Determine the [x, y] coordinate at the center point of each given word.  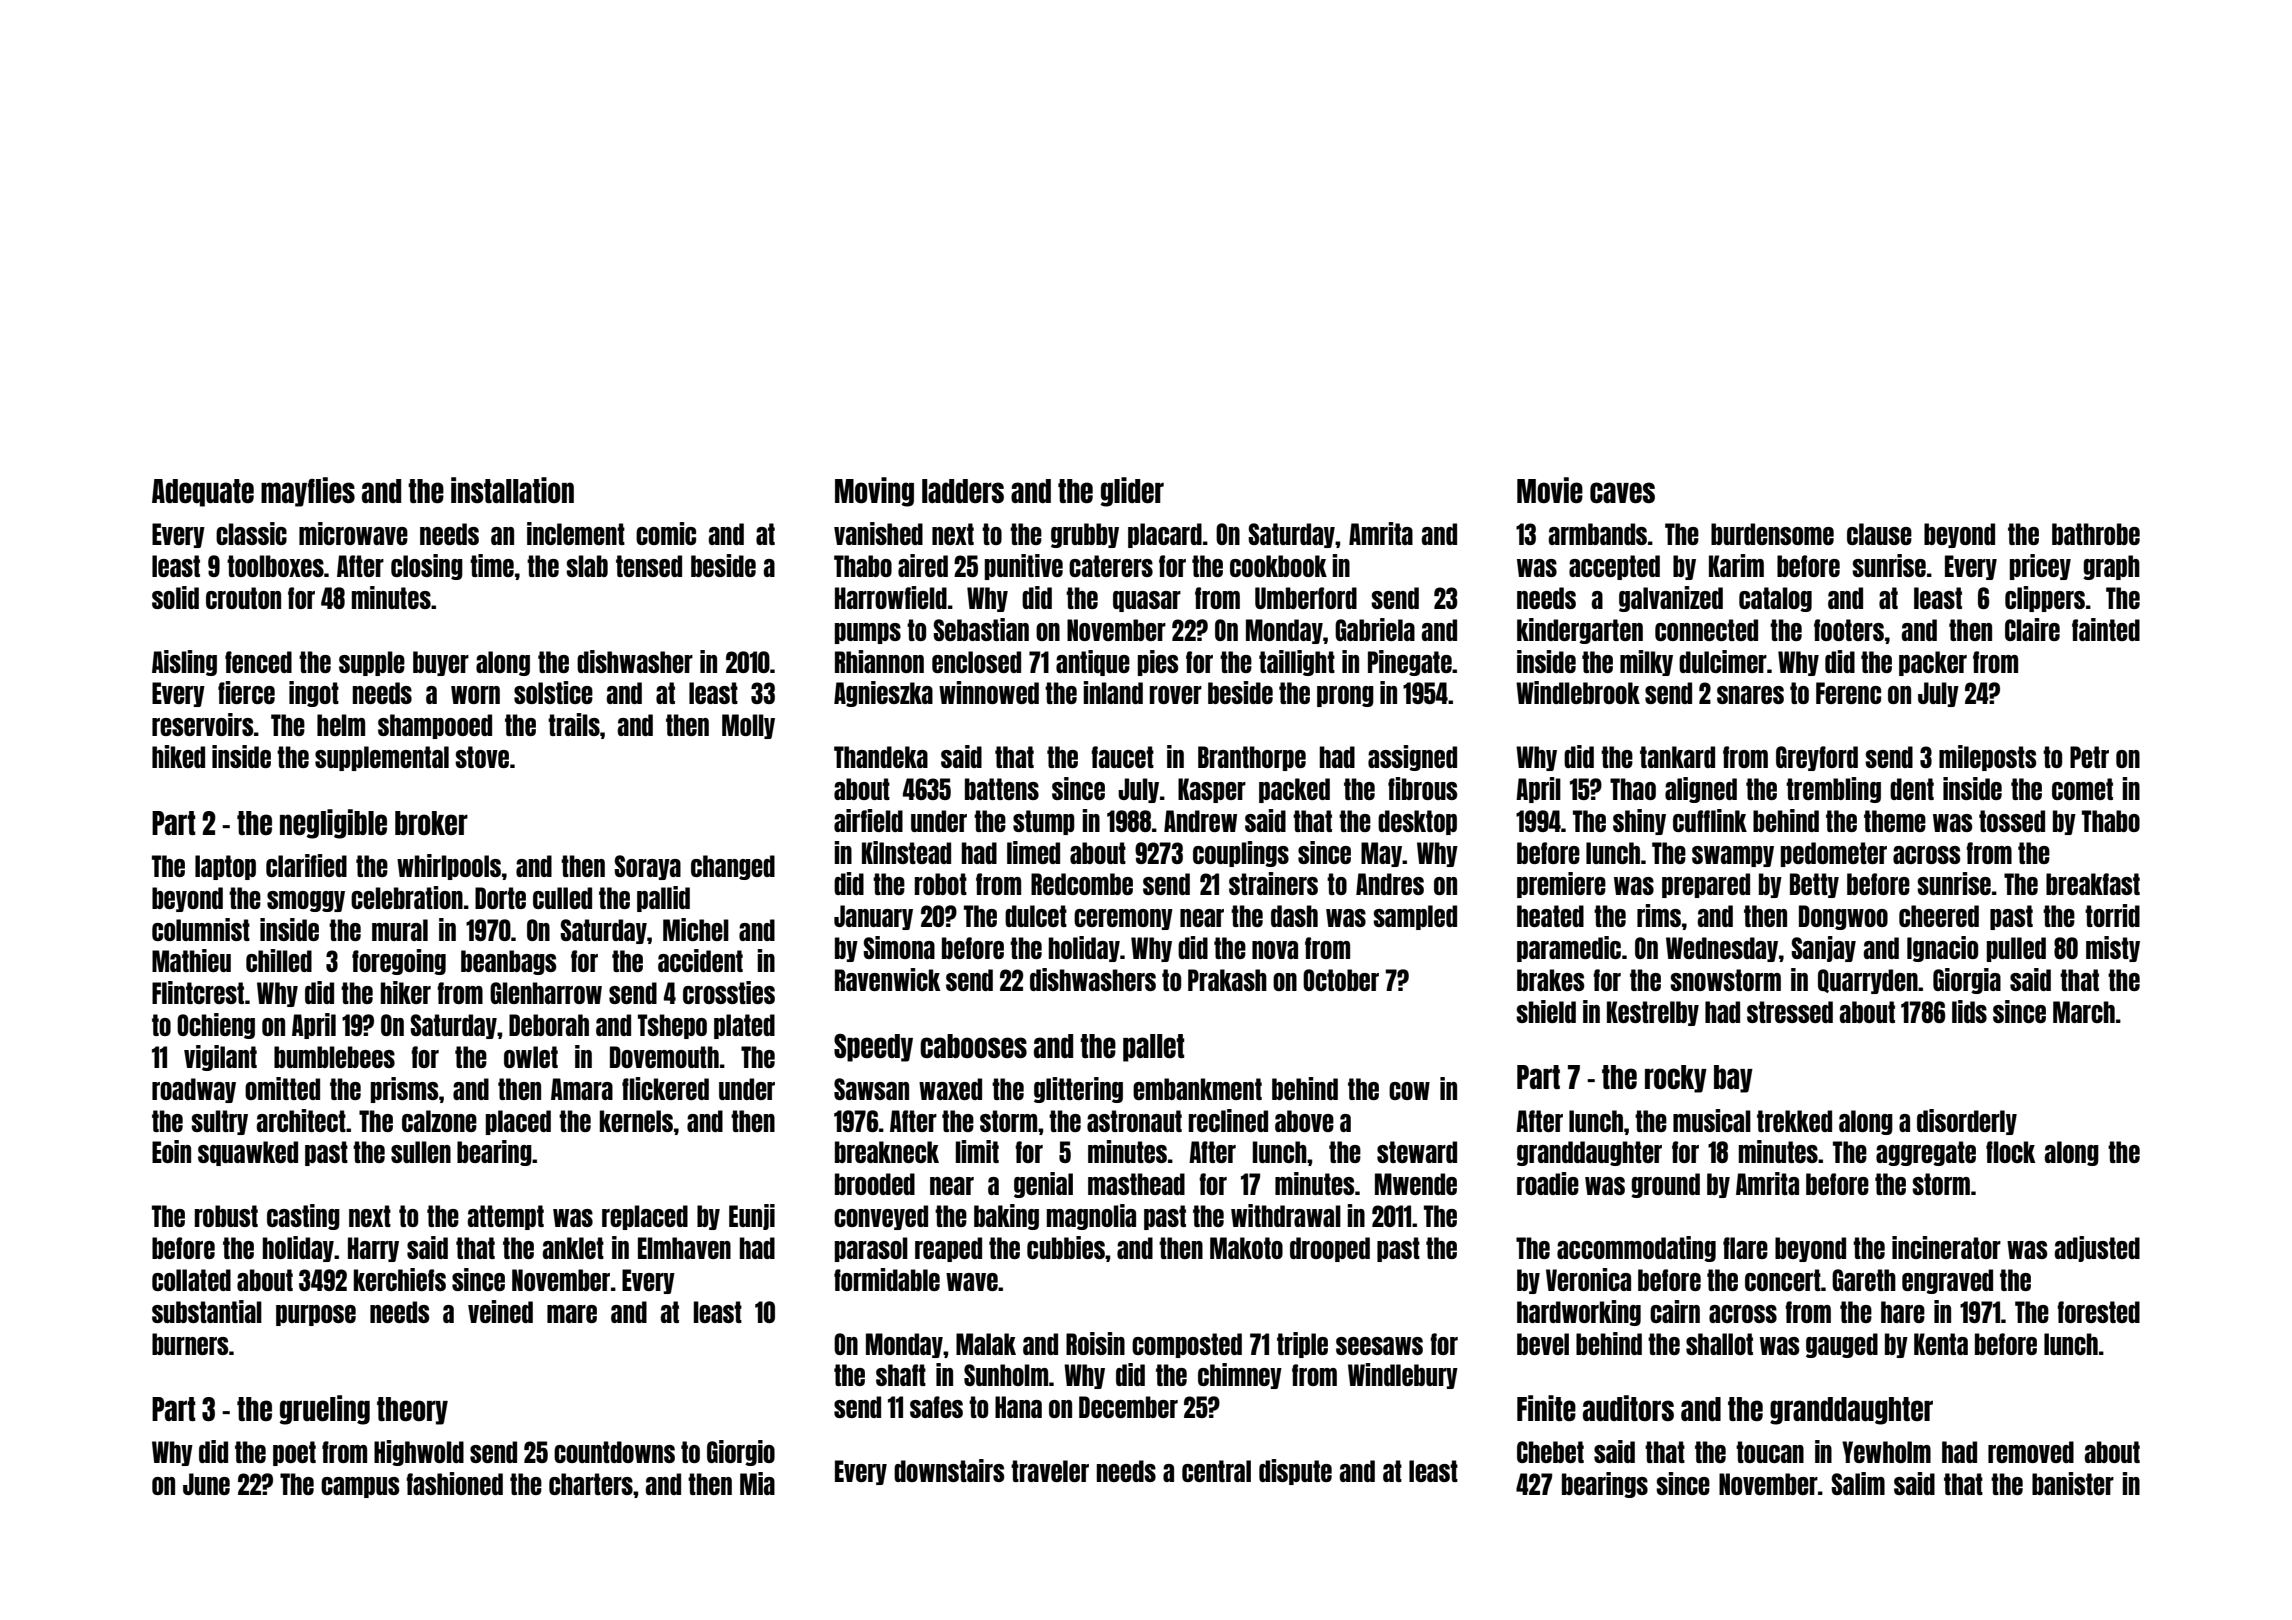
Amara [582, 1089]
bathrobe [2096, 534]
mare [572, 1314]
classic [251, 533]
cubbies [1066, 1247]
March [2084, 1012]
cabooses [973, 1046]
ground [1665, 1185]
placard [1165, 535]
